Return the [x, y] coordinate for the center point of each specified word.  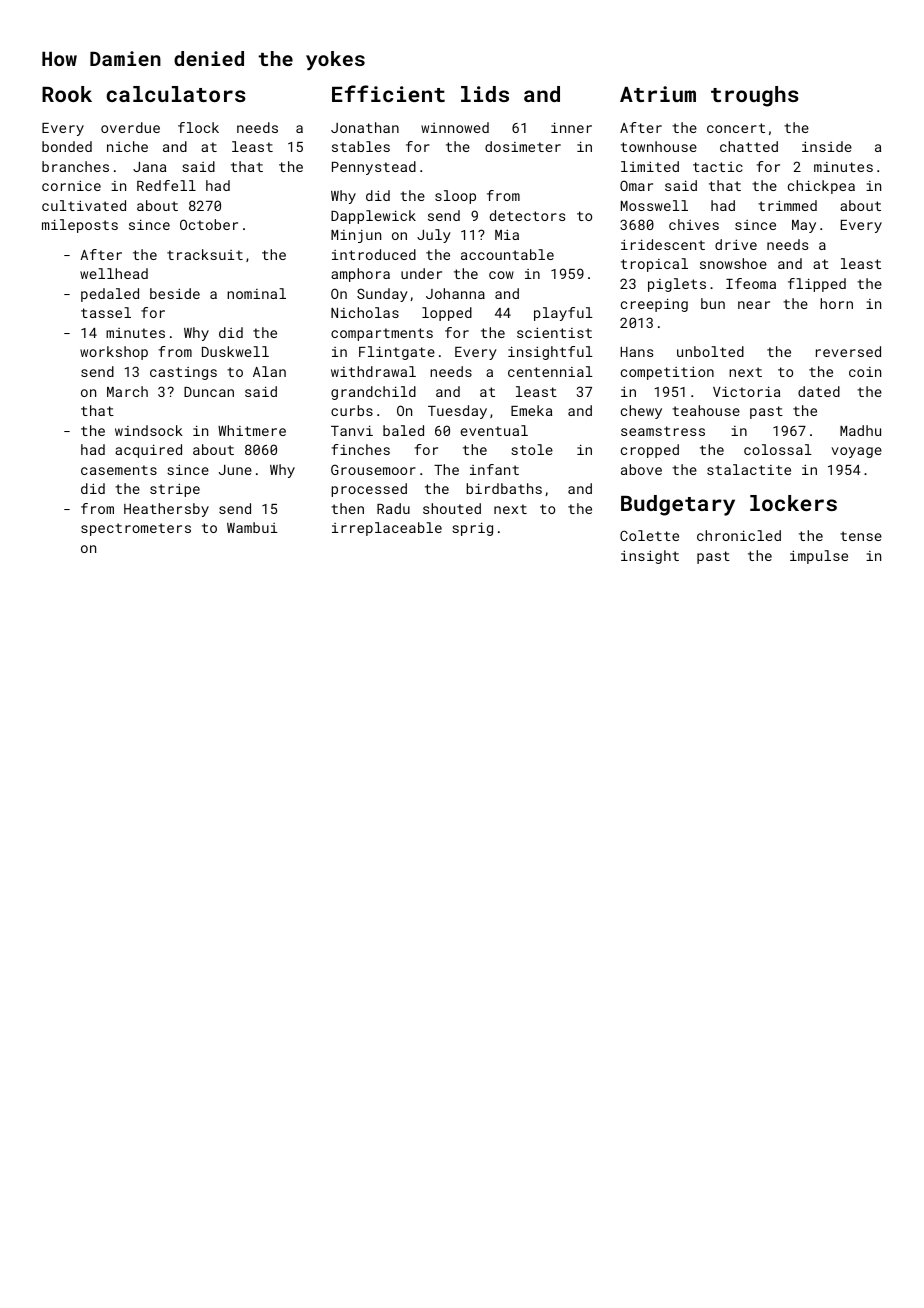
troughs [755, 96]
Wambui [252, 527]
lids [485, 94]
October [209, 224]
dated [819, 391]
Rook [67, 94]
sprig [472, 529]
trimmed [787, 205]
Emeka [531, 410]
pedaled [110, 295]
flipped [817, 285]
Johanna [455, 293]
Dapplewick [373, 217]
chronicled [739, 535]
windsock [149, 430]
